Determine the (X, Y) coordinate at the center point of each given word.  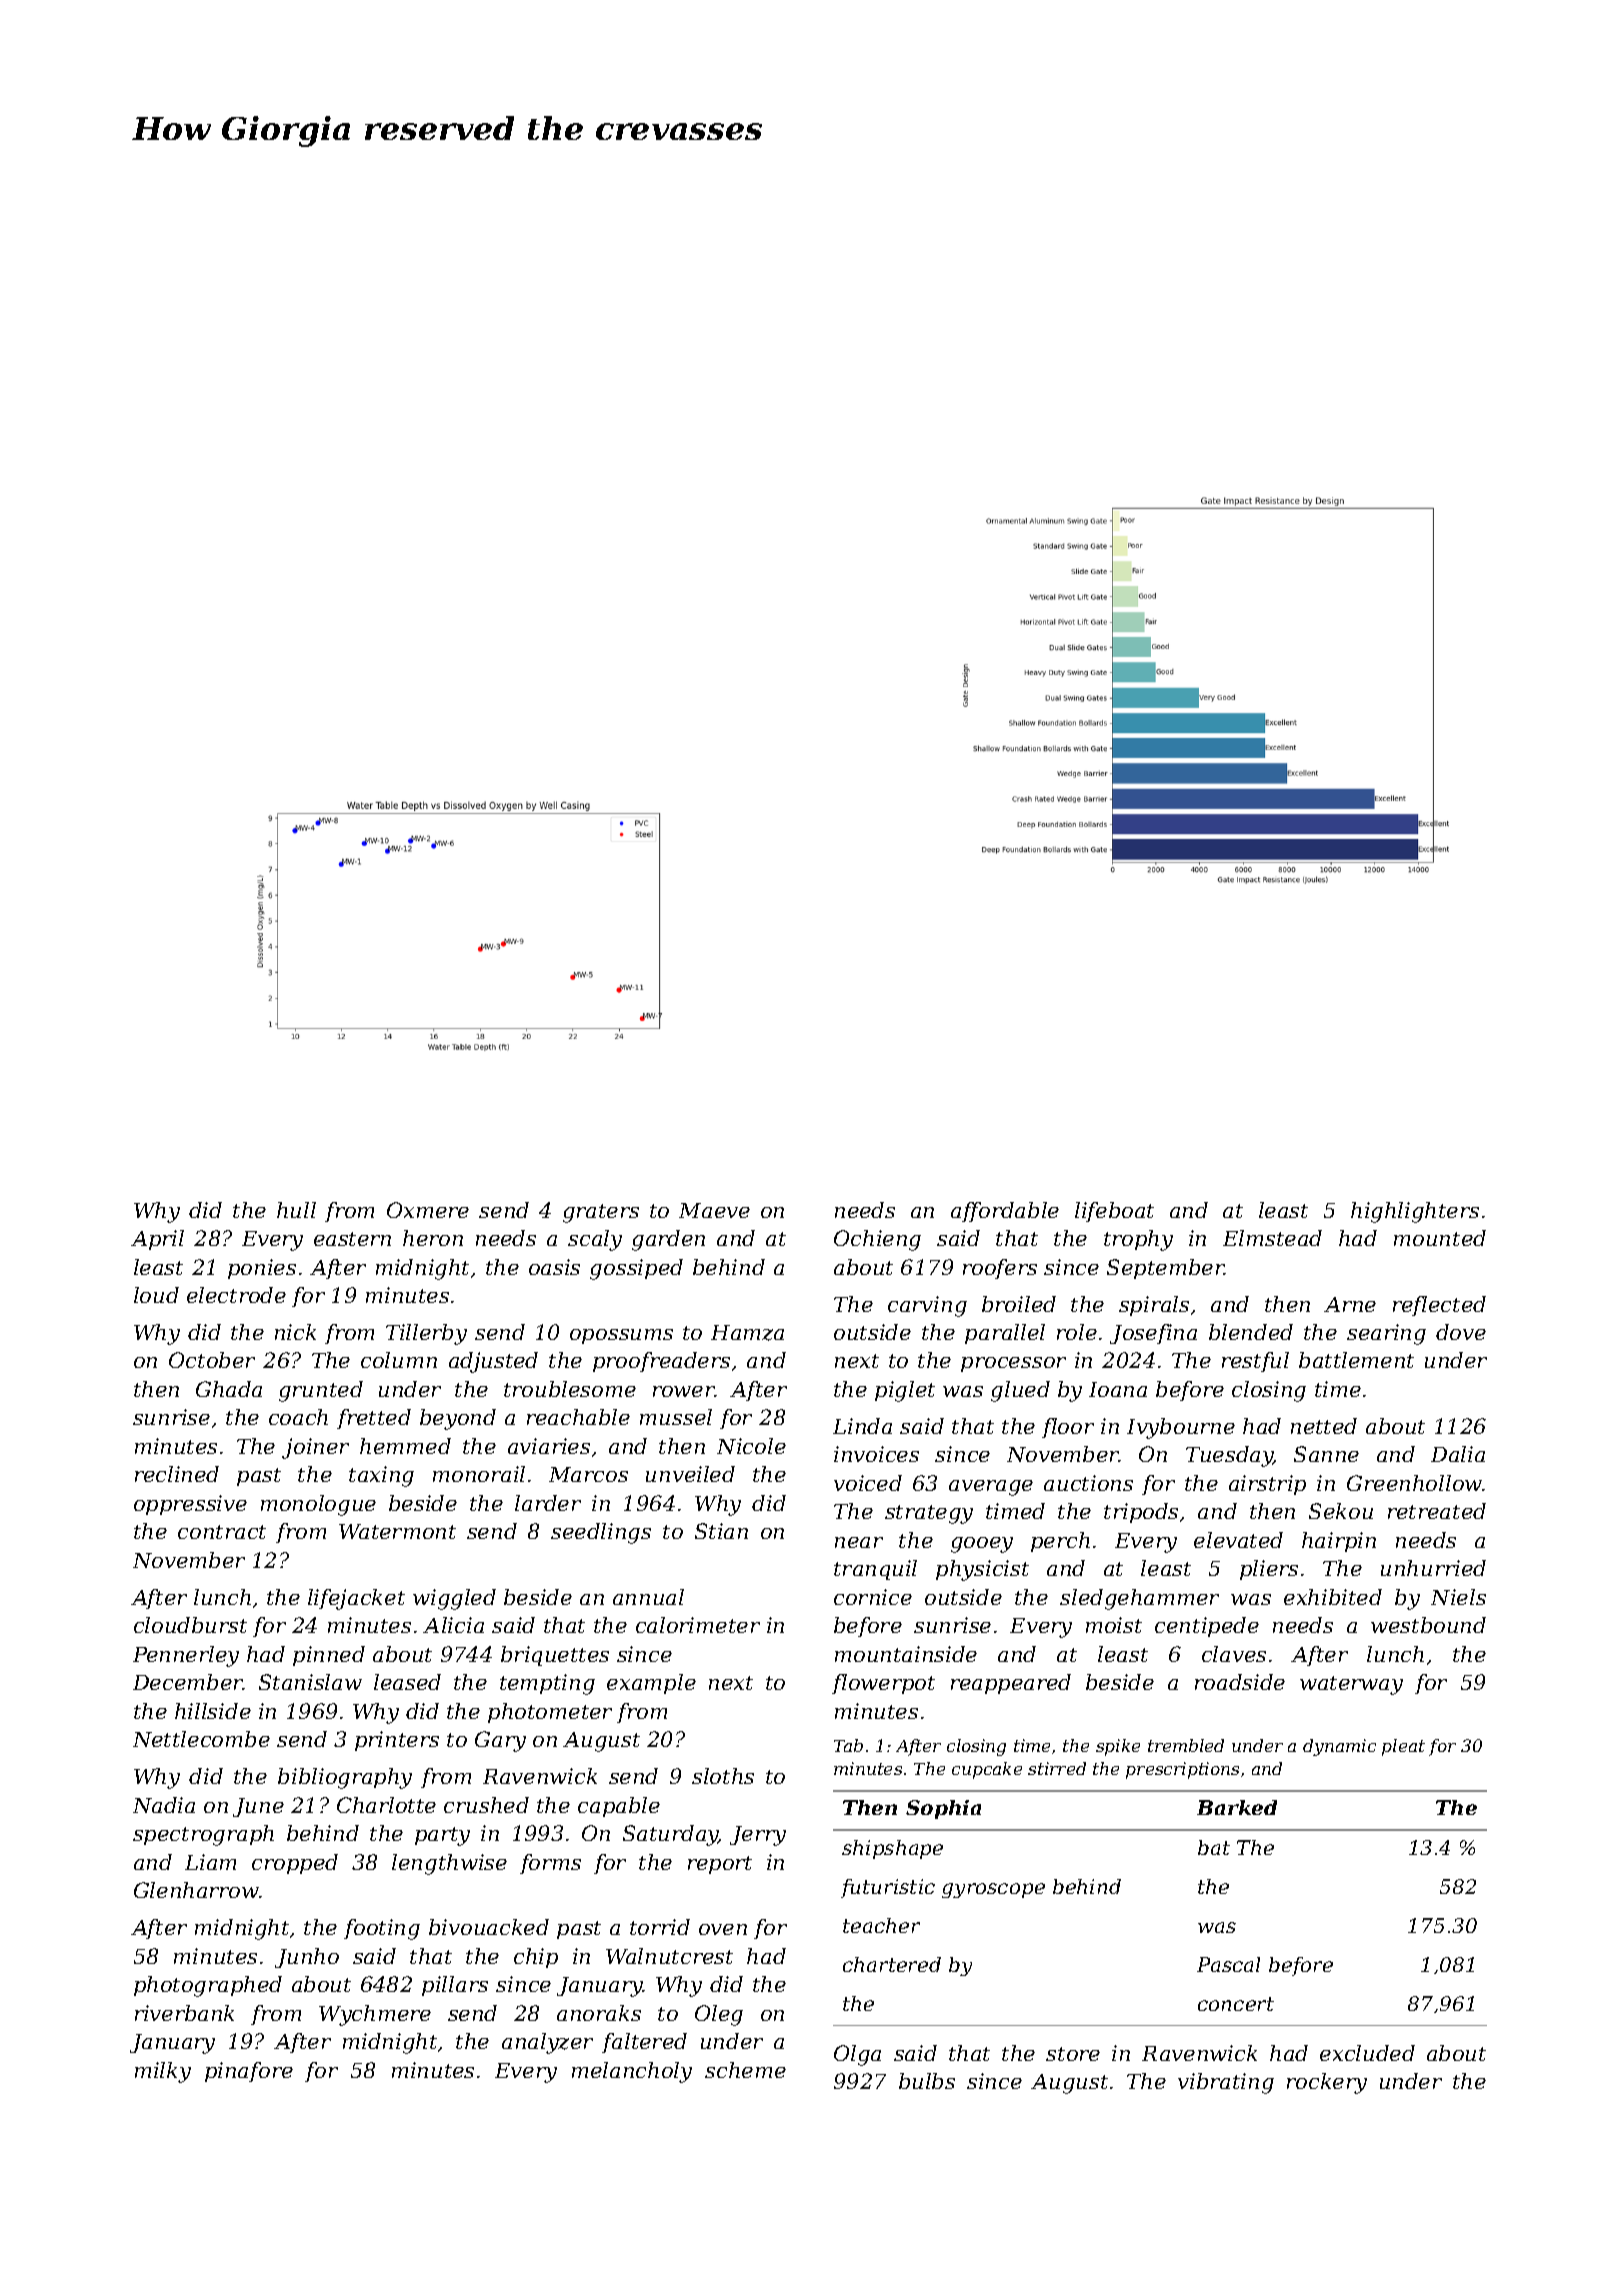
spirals (1154, 1306)
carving (927, 1306)
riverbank (184, 2013)
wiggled (454, 1599)
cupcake (987, 1770)
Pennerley (186, 1656)
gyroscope (993, 1890)
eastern (352, 1239)
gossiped (636, 1269)
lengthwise (449, 1864)
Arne (1350, 1304)
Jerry (758, 1836)
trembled (1186, 1745)
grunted (321, 1391)
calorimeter (698, 1625)
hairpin (1339, 1542)
